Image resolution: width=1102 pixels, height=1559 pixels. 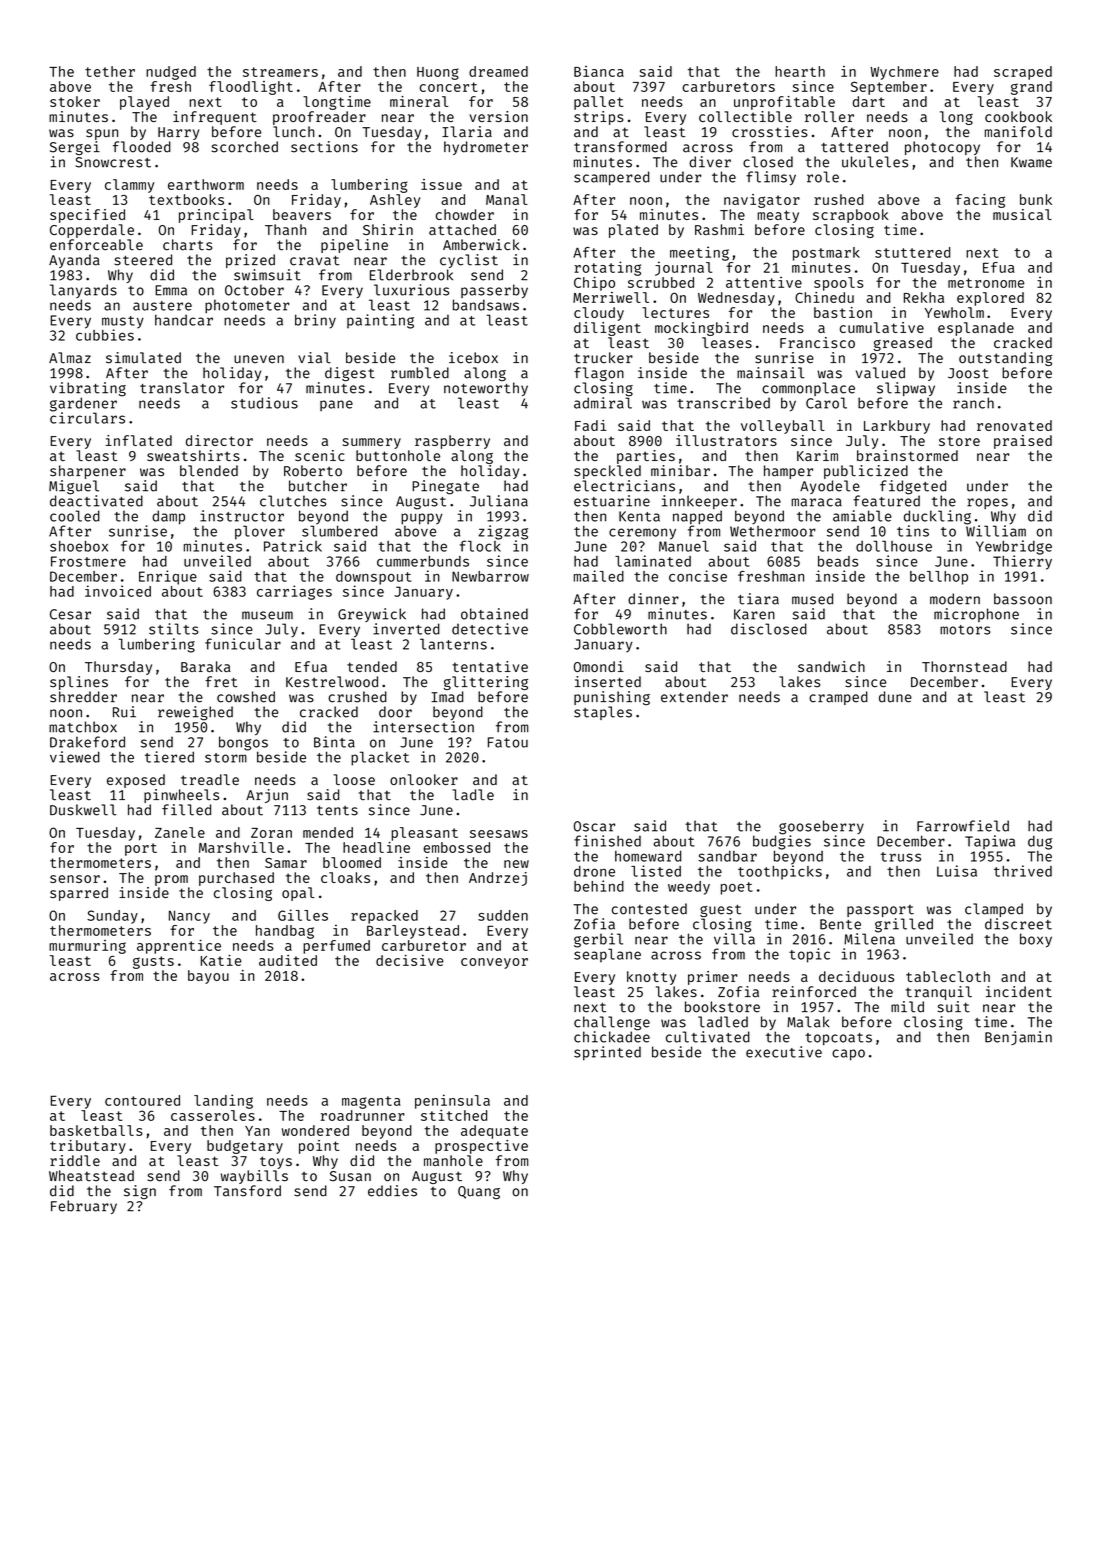 What do you see at coordinates (79, 683) in the screenshot?
I see `splines` at bounding box center [79, 683].
